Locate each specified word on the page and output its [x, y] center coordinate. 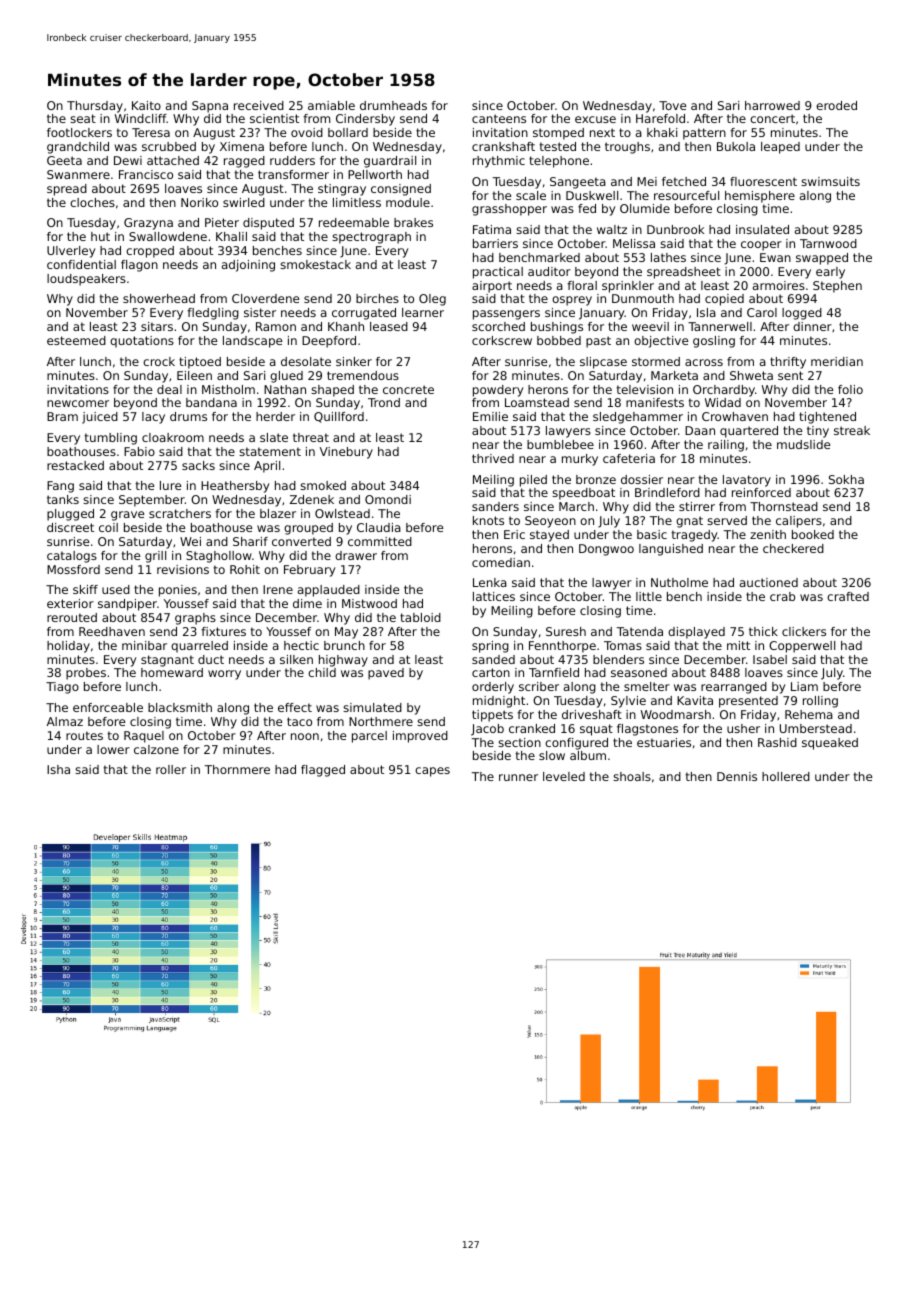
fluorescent [763, 181]
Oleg [432, 300]
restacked [75, 465]
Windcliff [141, 118]
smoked [323, 485]
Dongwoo [606, 550]
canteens [499, 118]
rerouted [72, 617]
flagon [139, 266]
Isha [58, 769]
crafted [848, 596]
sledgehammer [638, 418]
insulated [762, 229]
